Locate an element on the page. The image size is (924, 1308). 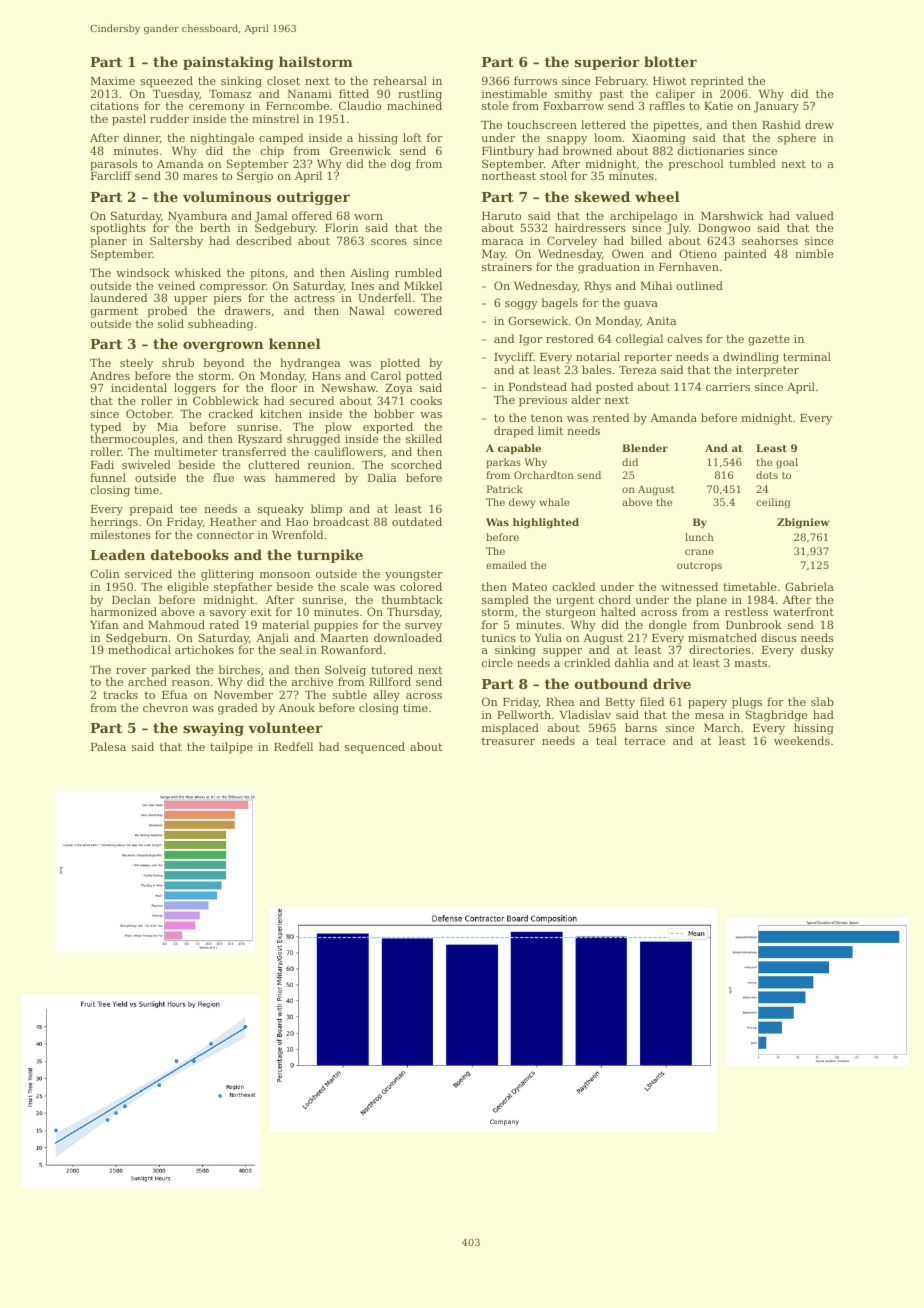
capable is located at coordinates (519, 449).
